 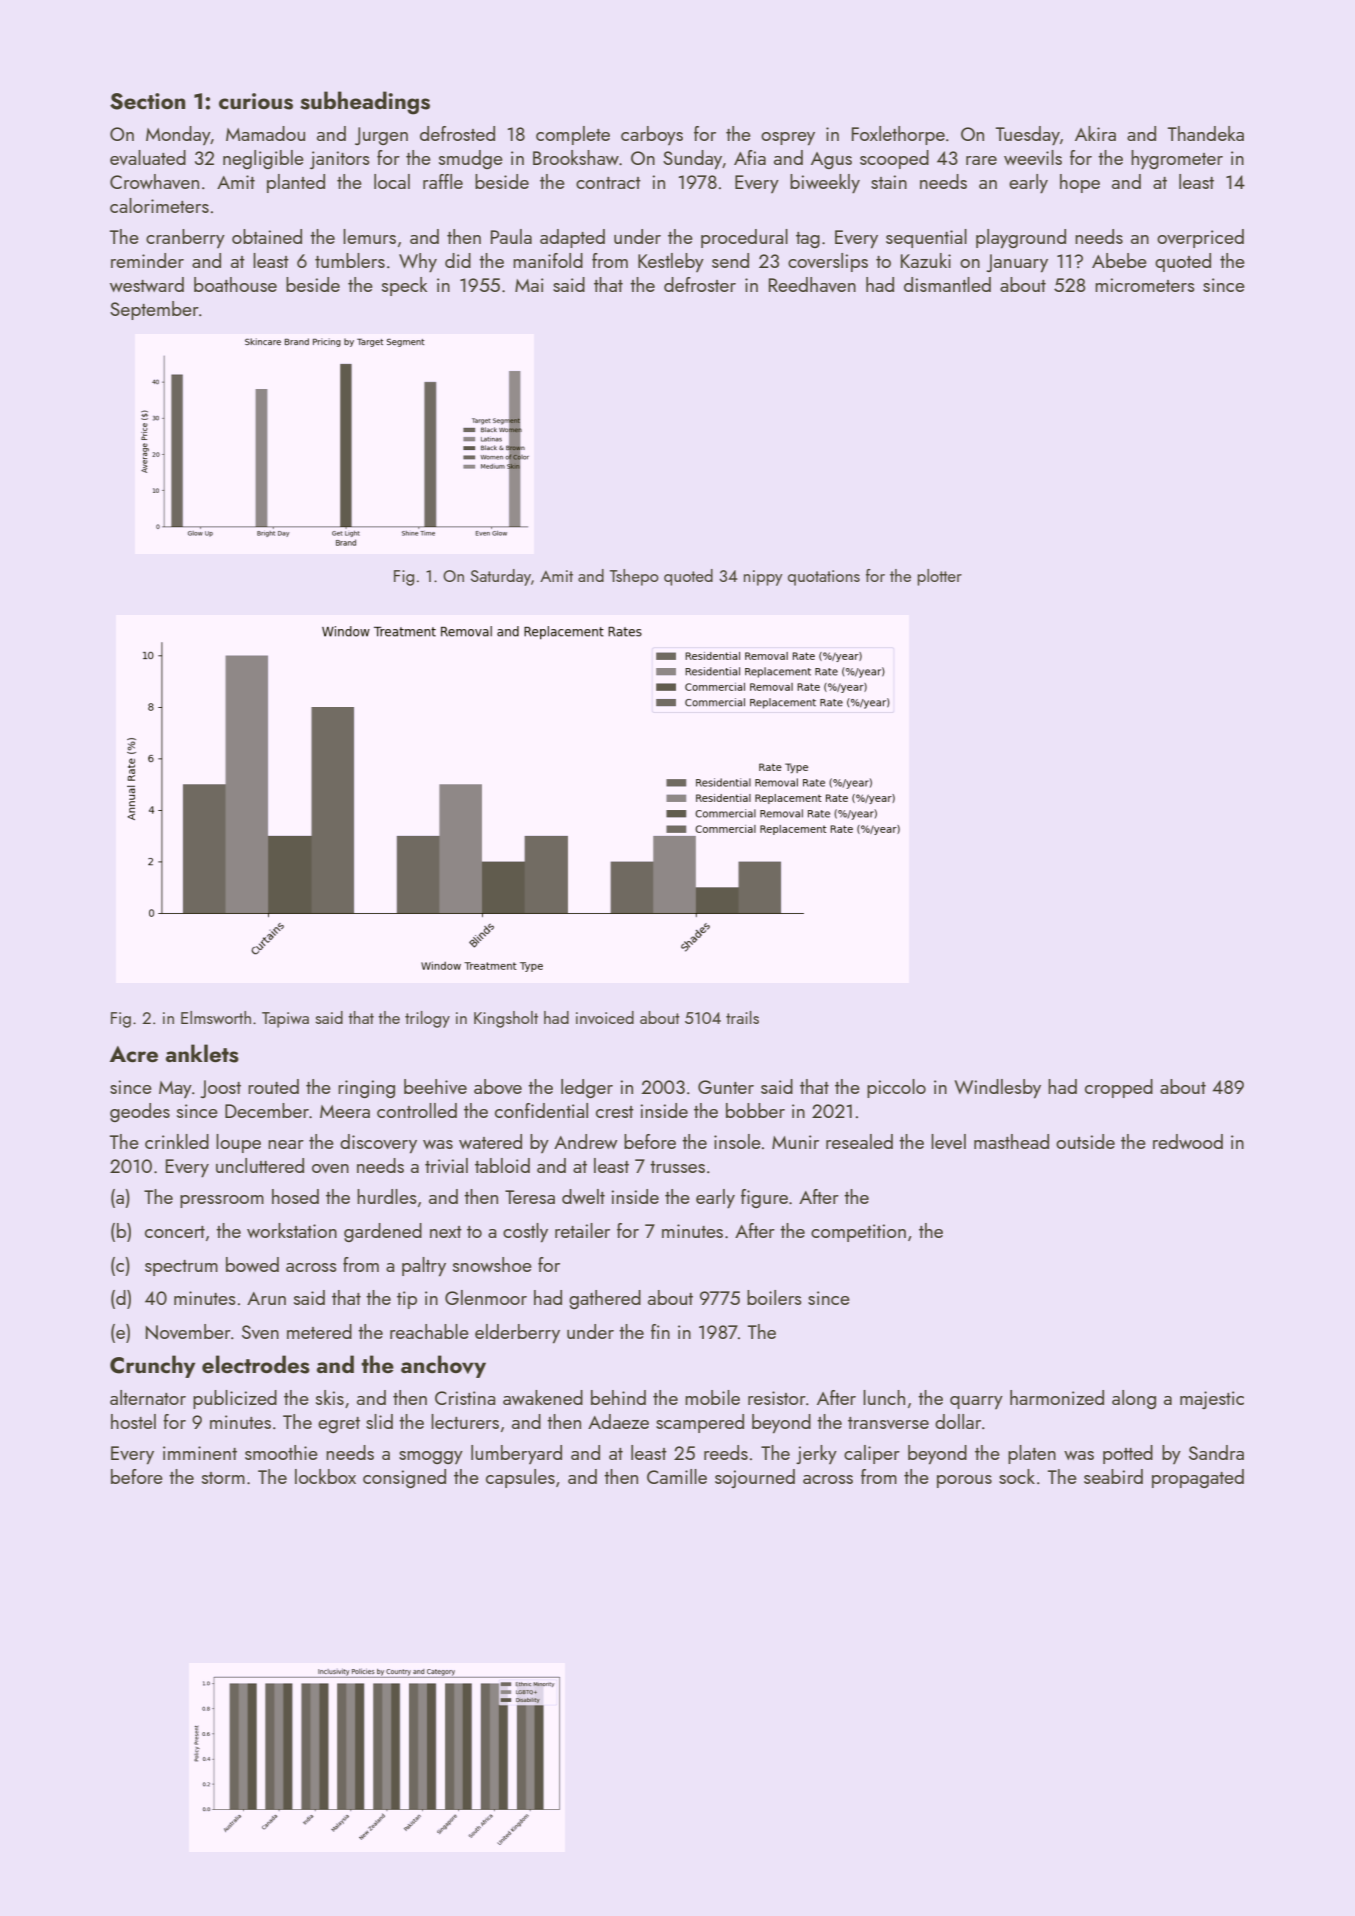 I want to click on Kestleby, so click(x=671, y=262).
